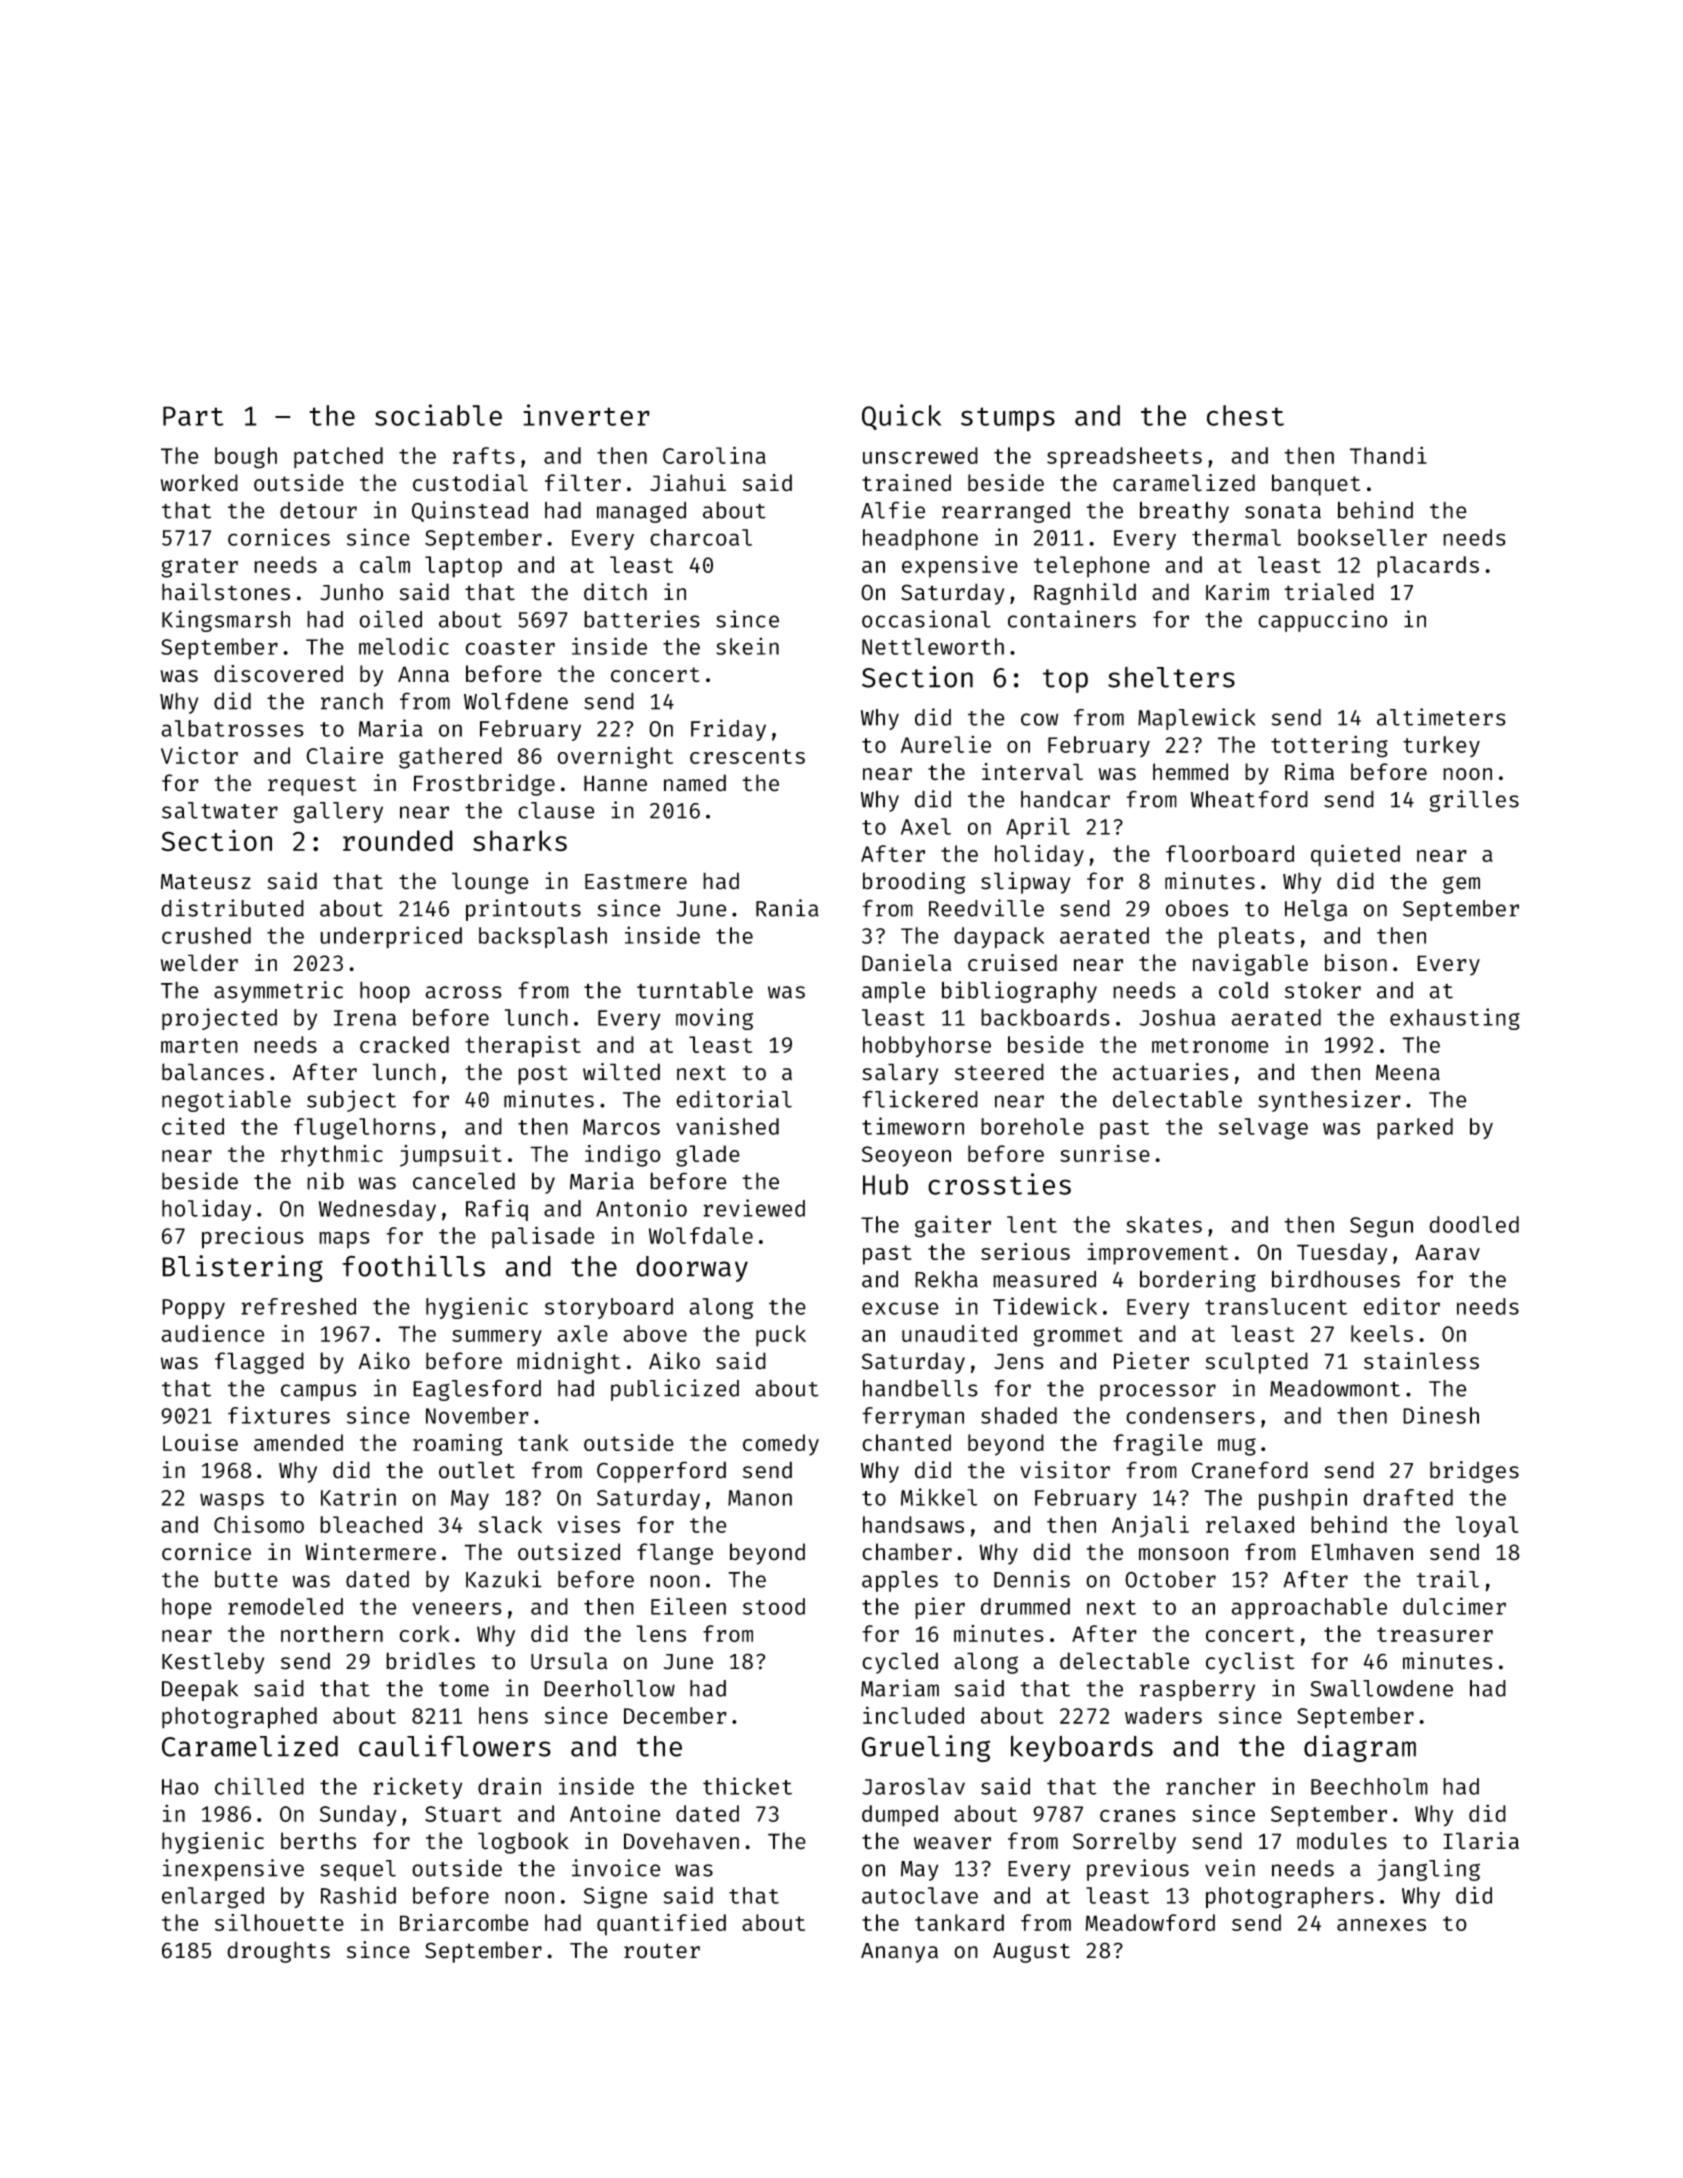 The image size is (1683, 2178). I want to click on audience, so click(213, 1333).
